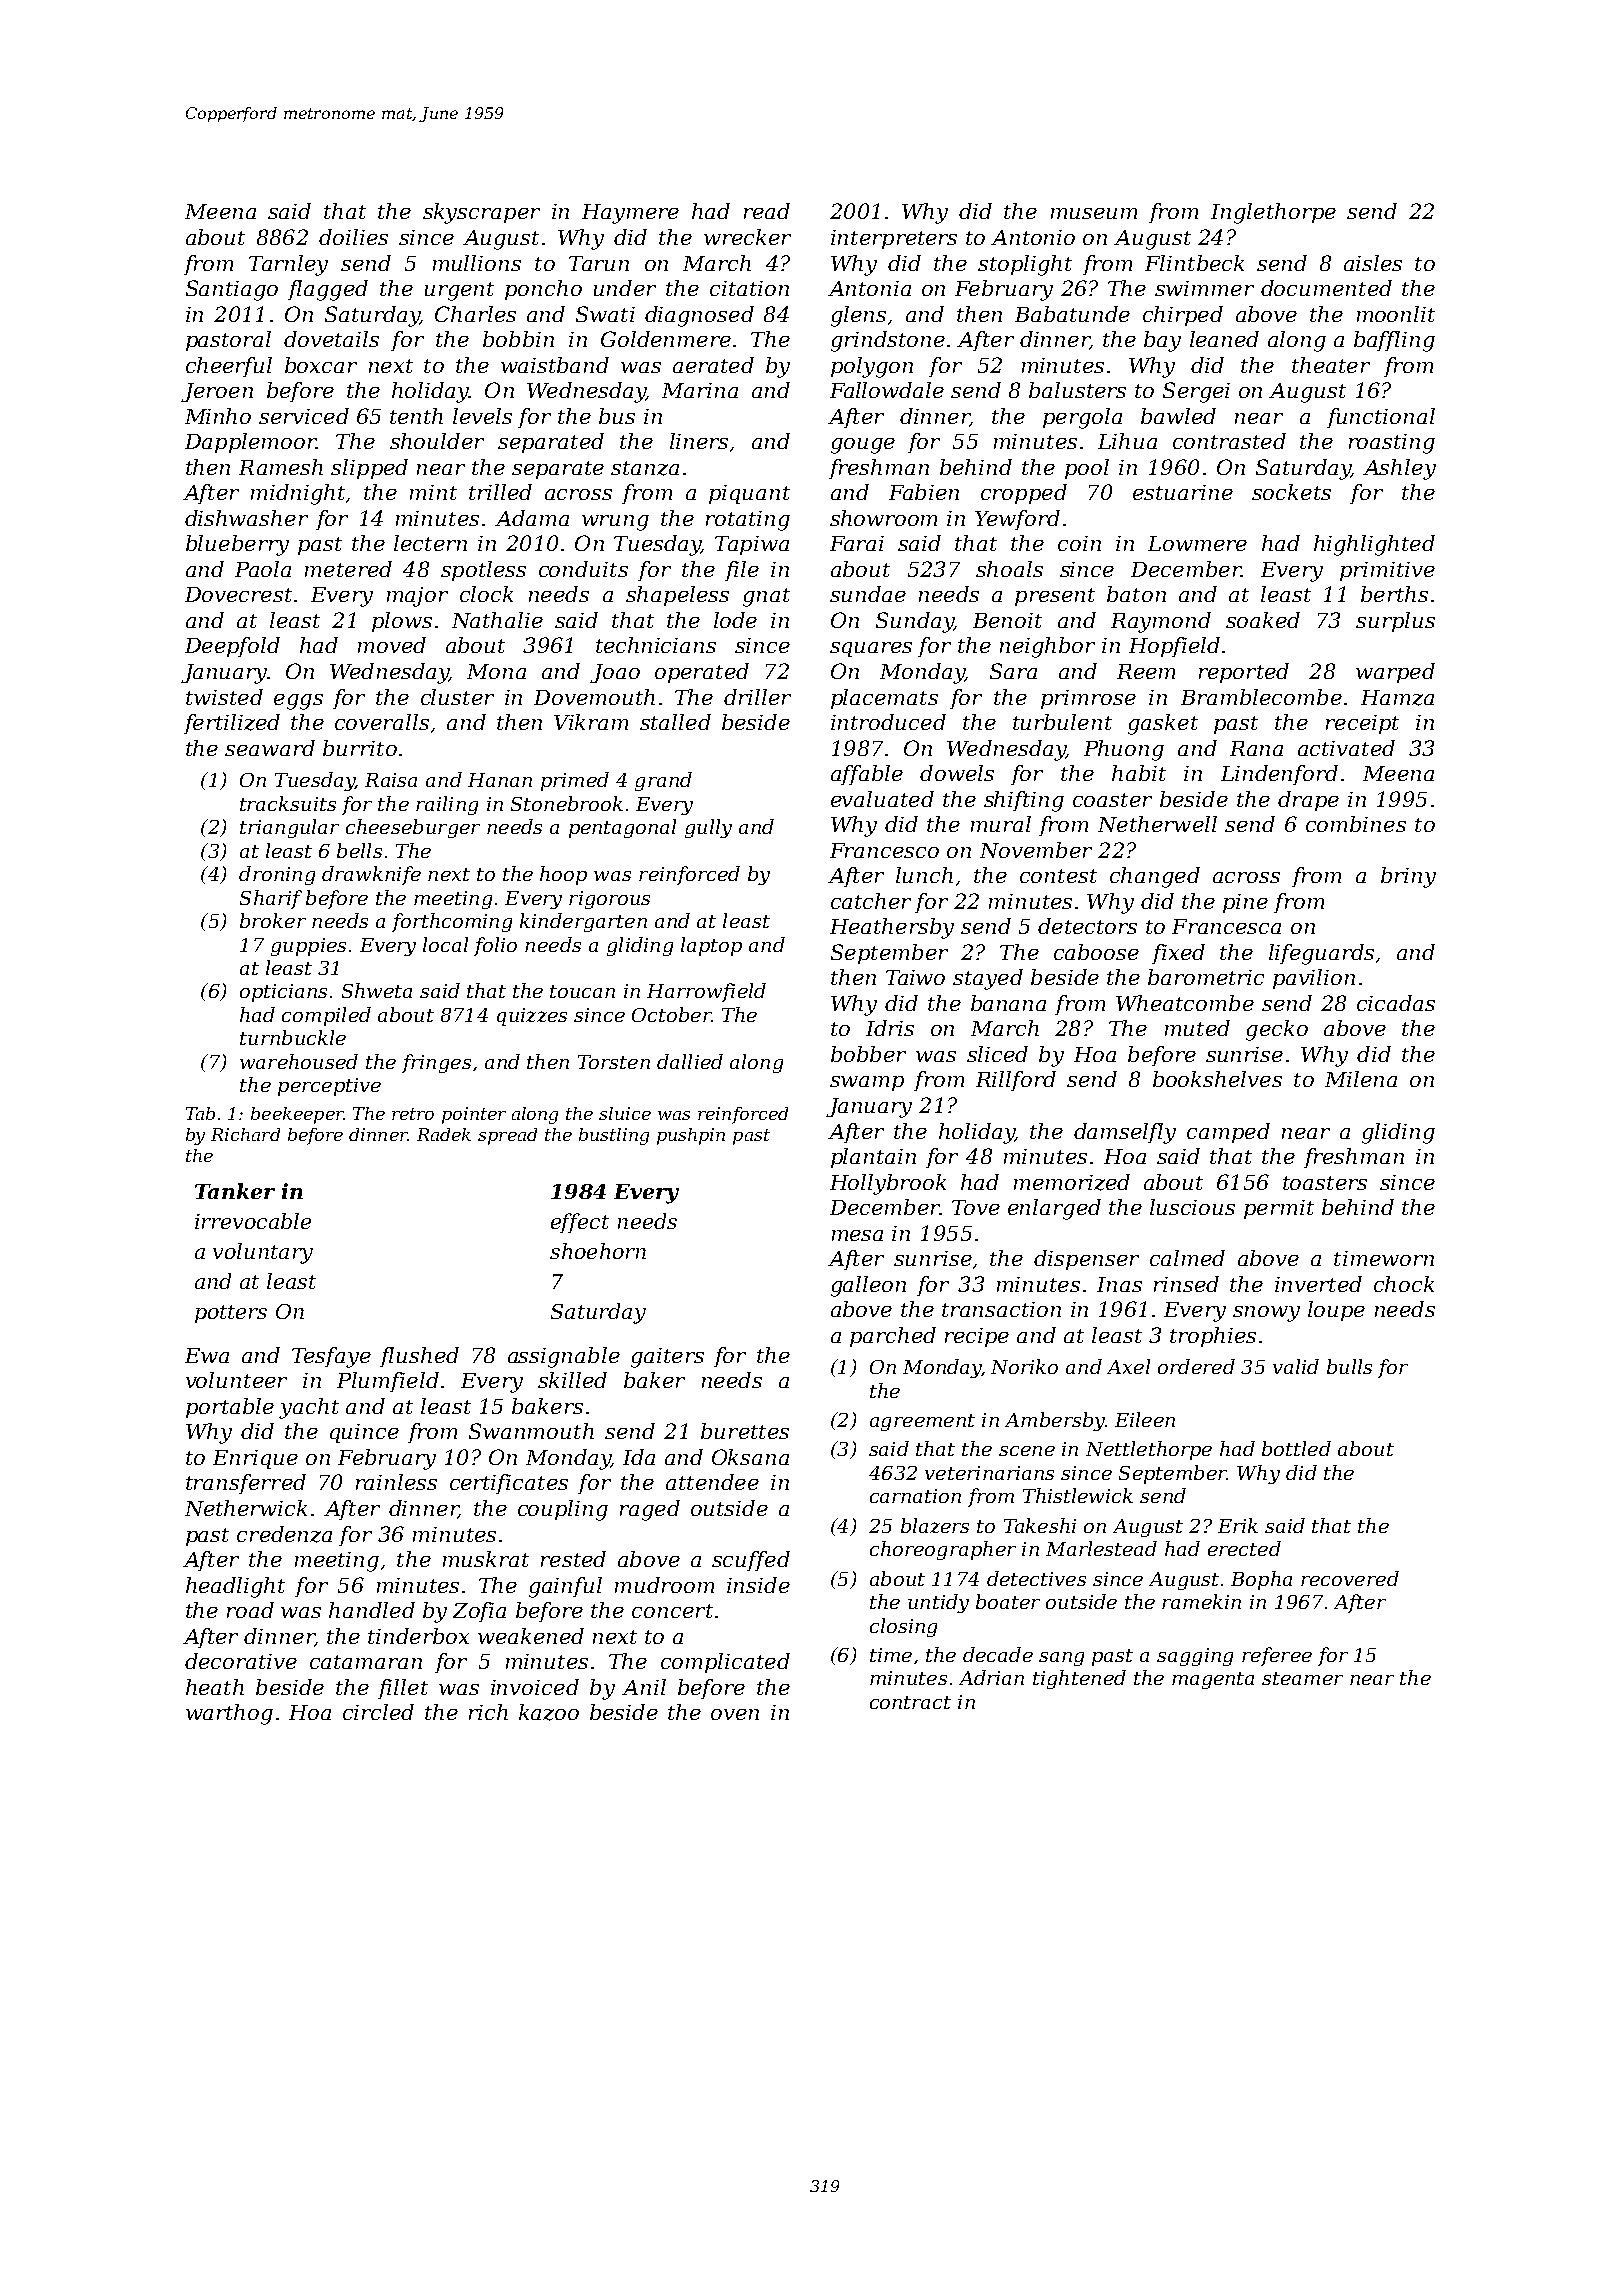 The image size is (1620, 2292). Describe the element at coordinates (230, 1408) in the screenshot. I see `portable` at that location.
